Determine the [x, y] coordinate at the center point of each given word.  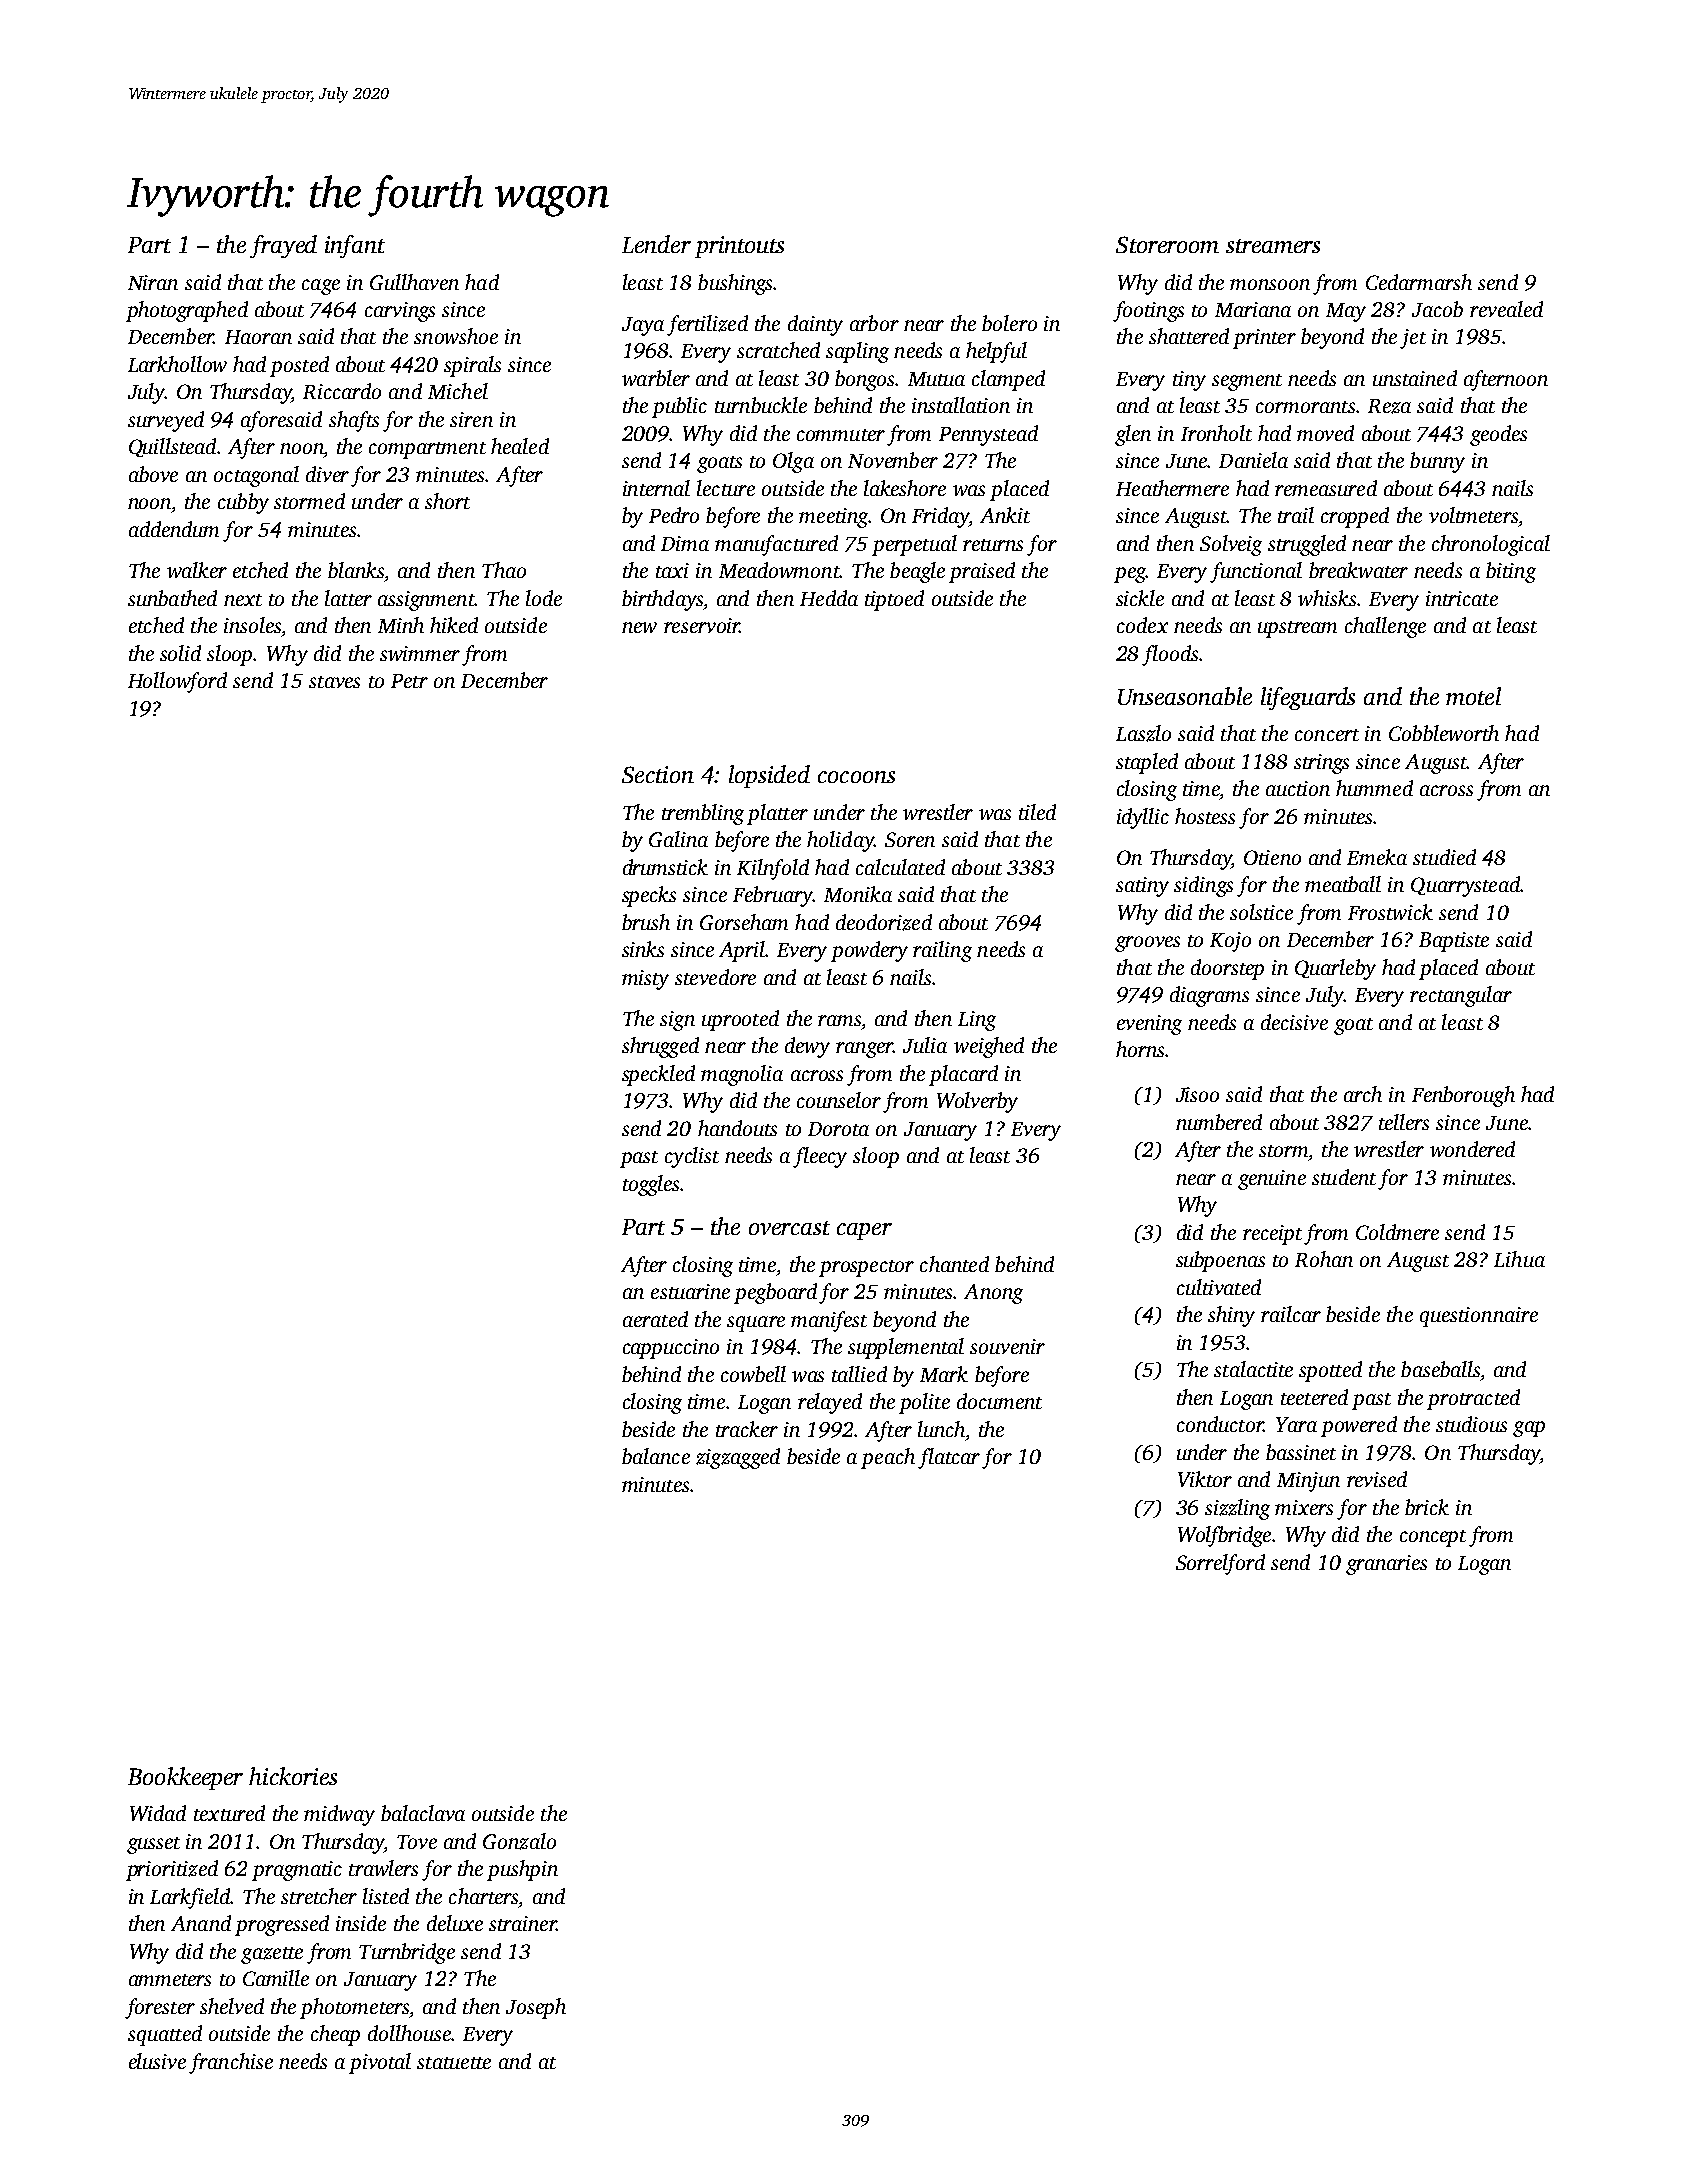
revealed [1506, 309]
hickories [293, 1776]
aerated [655, 1319]
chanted [954, 1264]
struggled [1307, 545]
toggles [651, 1185]
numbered [1219, 1122]
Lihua [1519, 1259]
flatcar [949, 1458]
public [679, 407]
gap [1529, 1429]
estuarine [690, 1291]
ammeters [170, 1980]
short [447, 501]
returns [993, 545]
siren [471, 419]
